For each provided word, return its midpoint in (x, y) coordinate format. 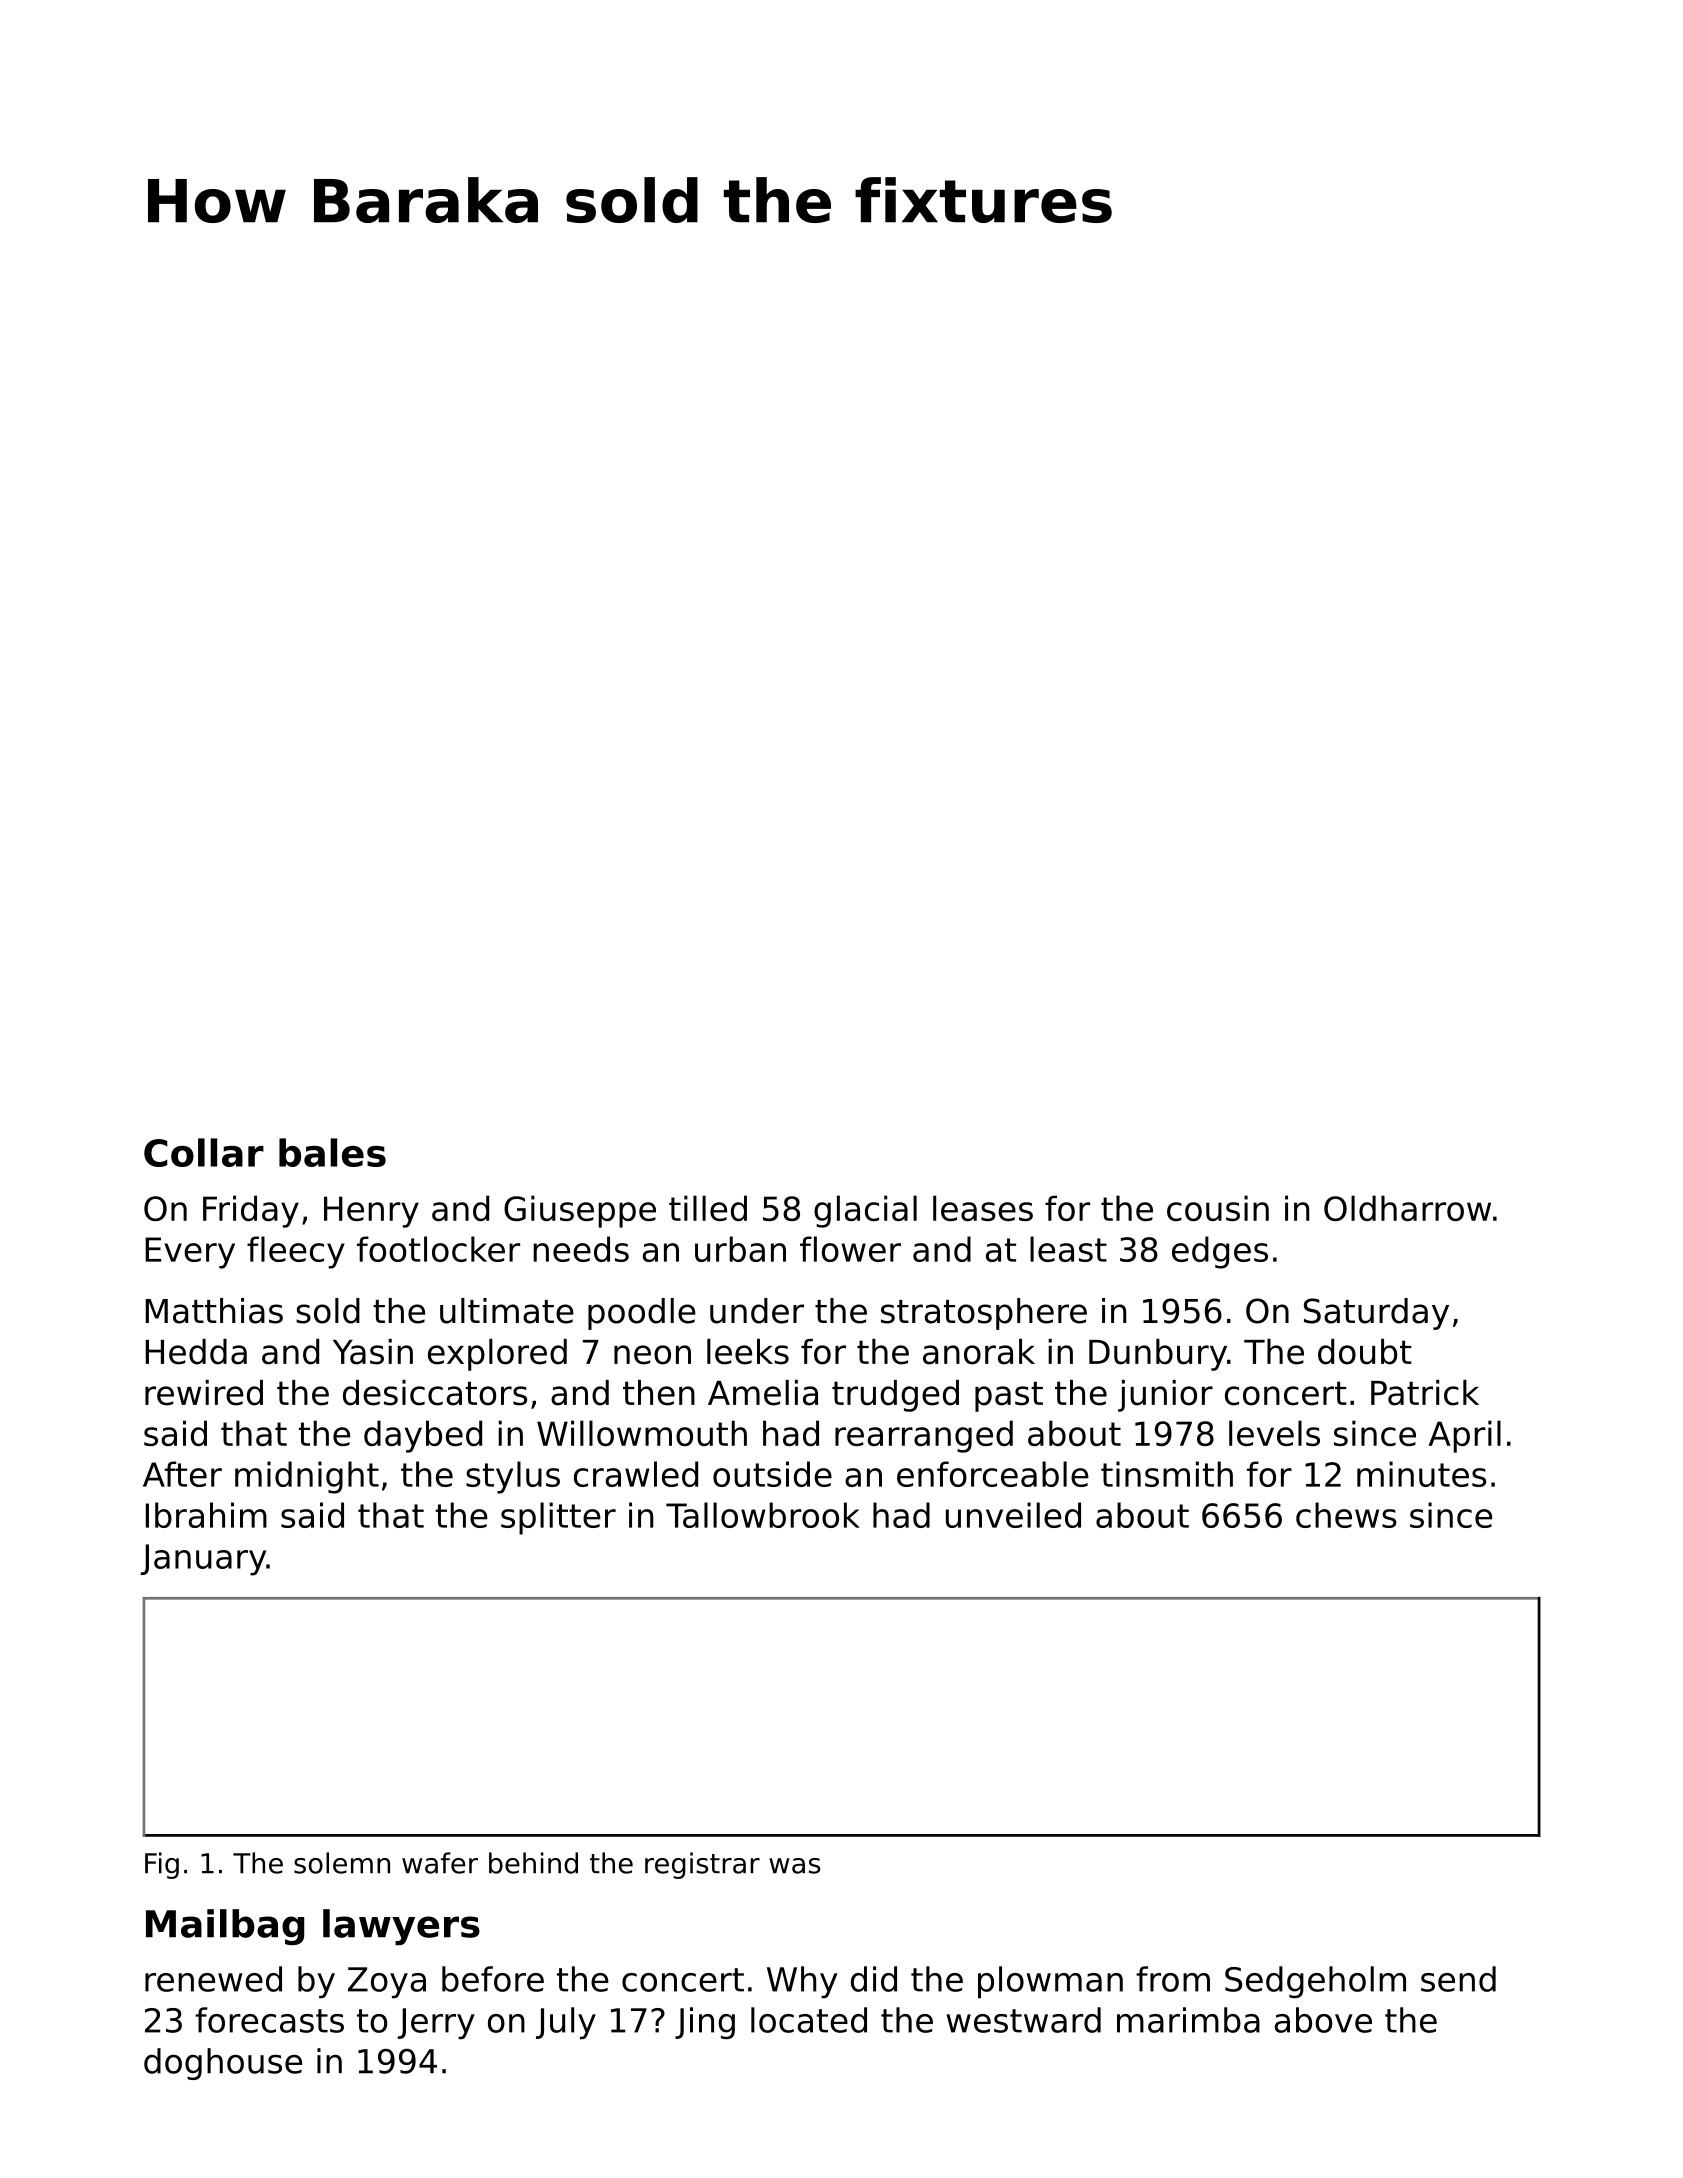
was (795, 1866)
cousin (1218, 1208)
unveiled (1013, 1515)
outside (772, 1474)
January (203, 1560)
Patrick (1425, 1393)
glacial (865, 1211)
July (566, 2023)
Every (190, 1253)
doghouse (223, 2064)
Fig (162, 1865)
